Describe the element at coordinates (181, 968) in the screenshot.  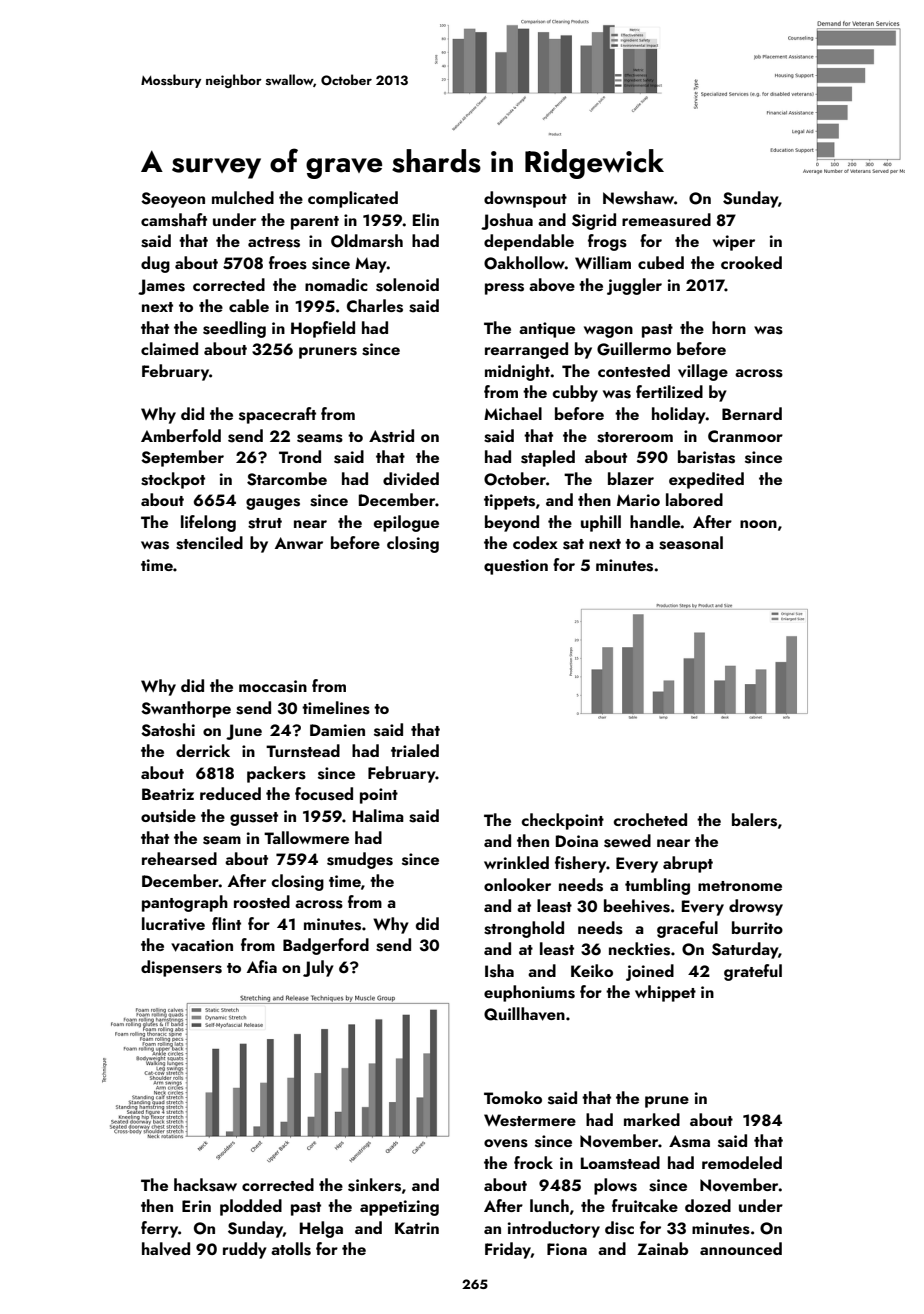
I see `dispensers` at that location.
